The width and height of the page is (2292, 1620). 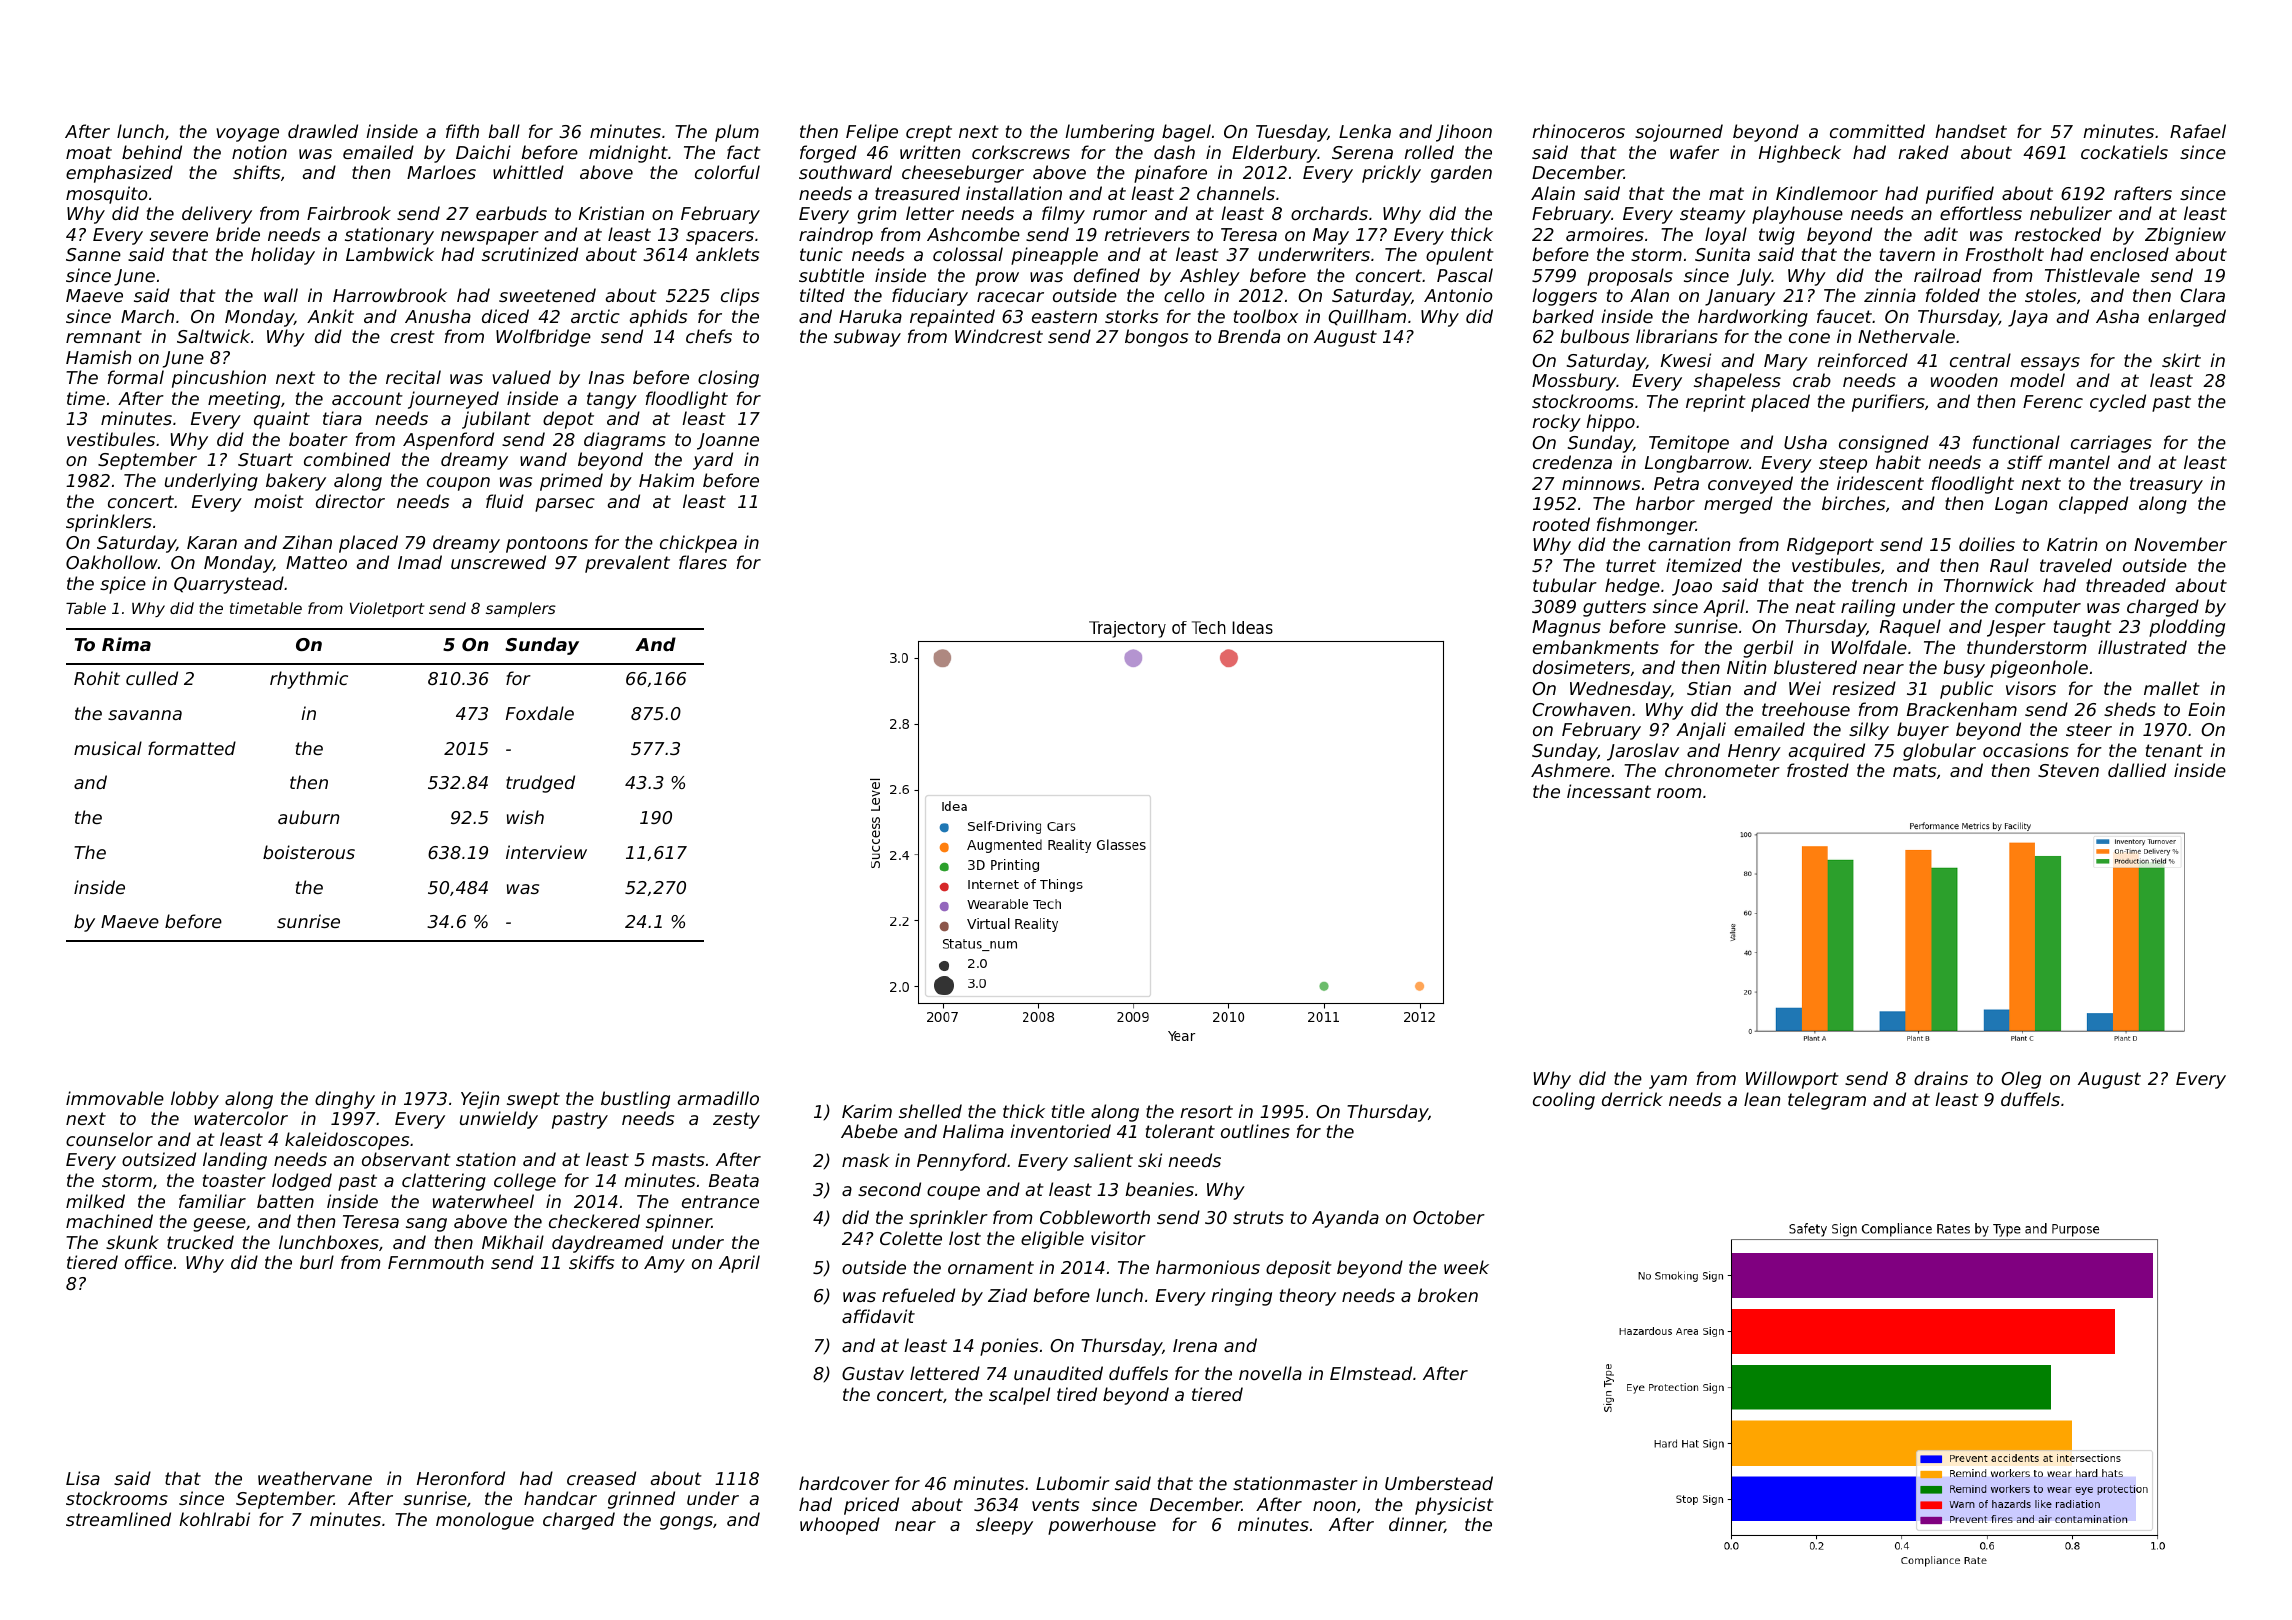 What do you see at coordinates (1869, 647) in the page?
I see `Wolfdale` at bounding box center [1869, 647].
